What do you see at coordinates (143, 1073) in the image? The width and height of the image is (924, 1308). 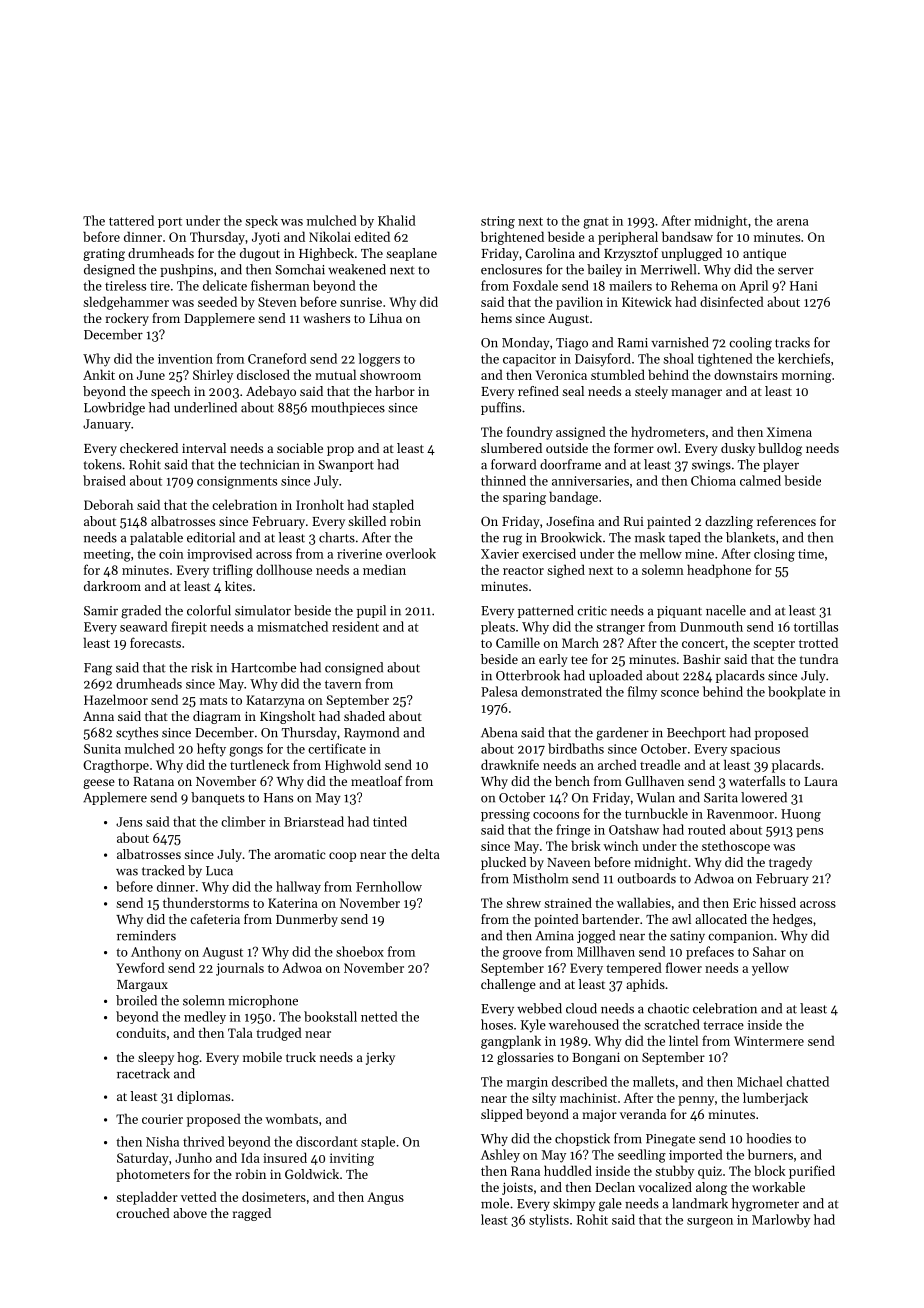 I see `racetrack` at bounding box center [143, 1073].
